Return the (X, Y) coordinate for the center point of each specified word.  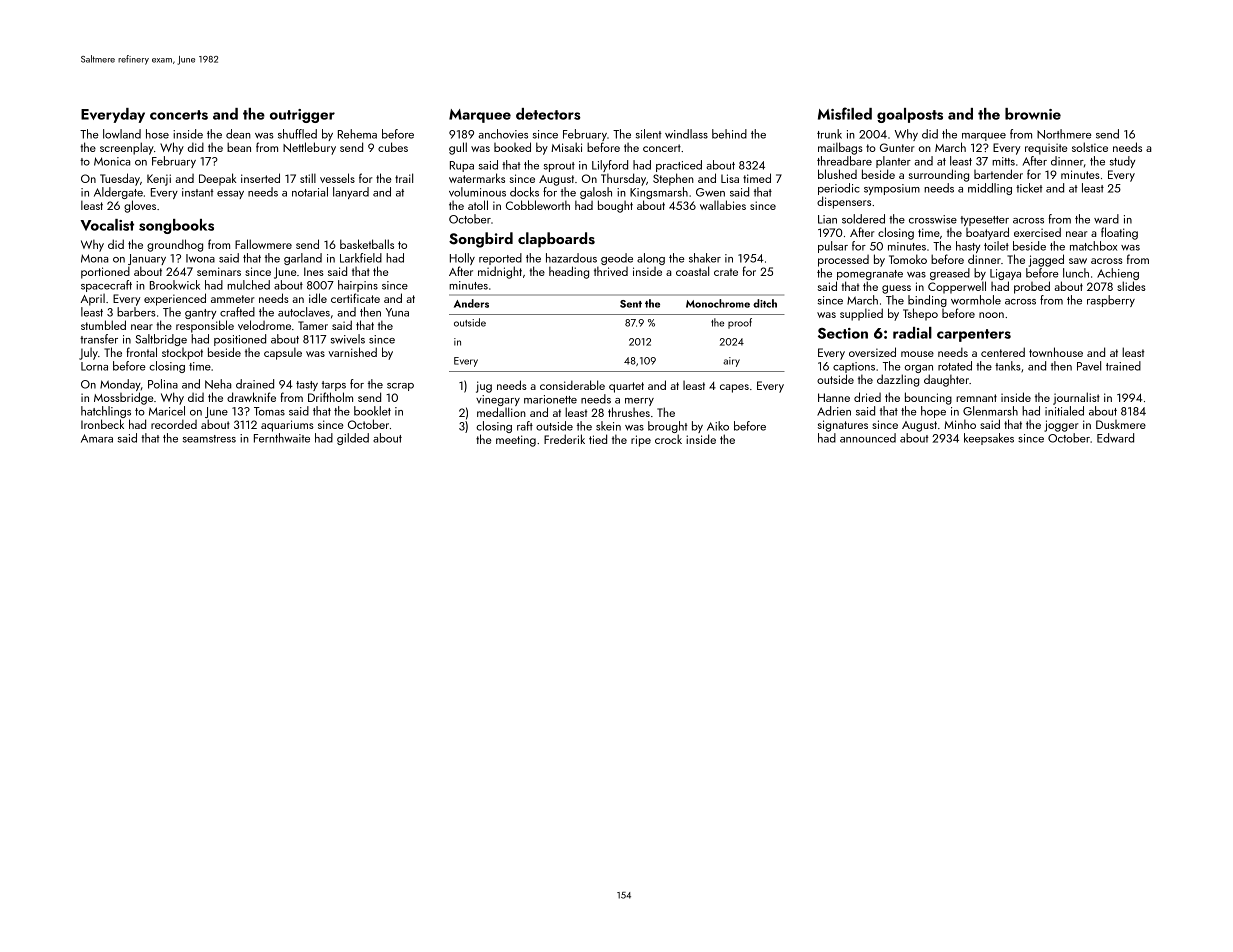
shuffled (297, 134)
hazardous (571, 258)
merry (639, 402)
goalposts (910, 115)
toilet (996, 246)
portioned (105, 273)
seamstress (209, 439)
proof (740, 323)
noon (991, 315)
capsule (283, 353)
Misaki (566, 147)
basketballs (367, 244)
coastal (692, 271)
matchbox (1093, 246)
